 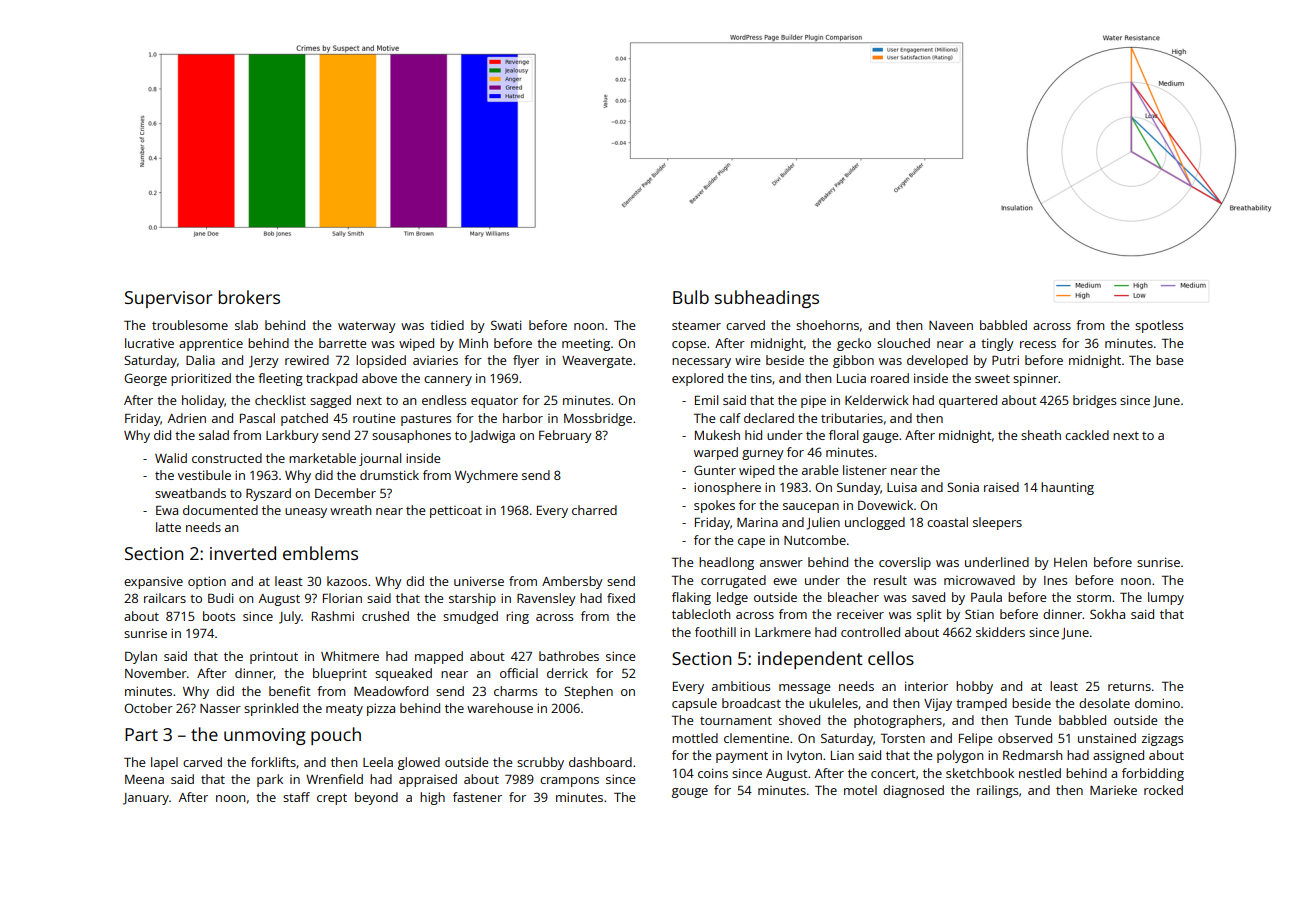 What do you see at coordinates (153, 583) in the screenshot?
I see `expansive` at bounding box center [153, 583].
